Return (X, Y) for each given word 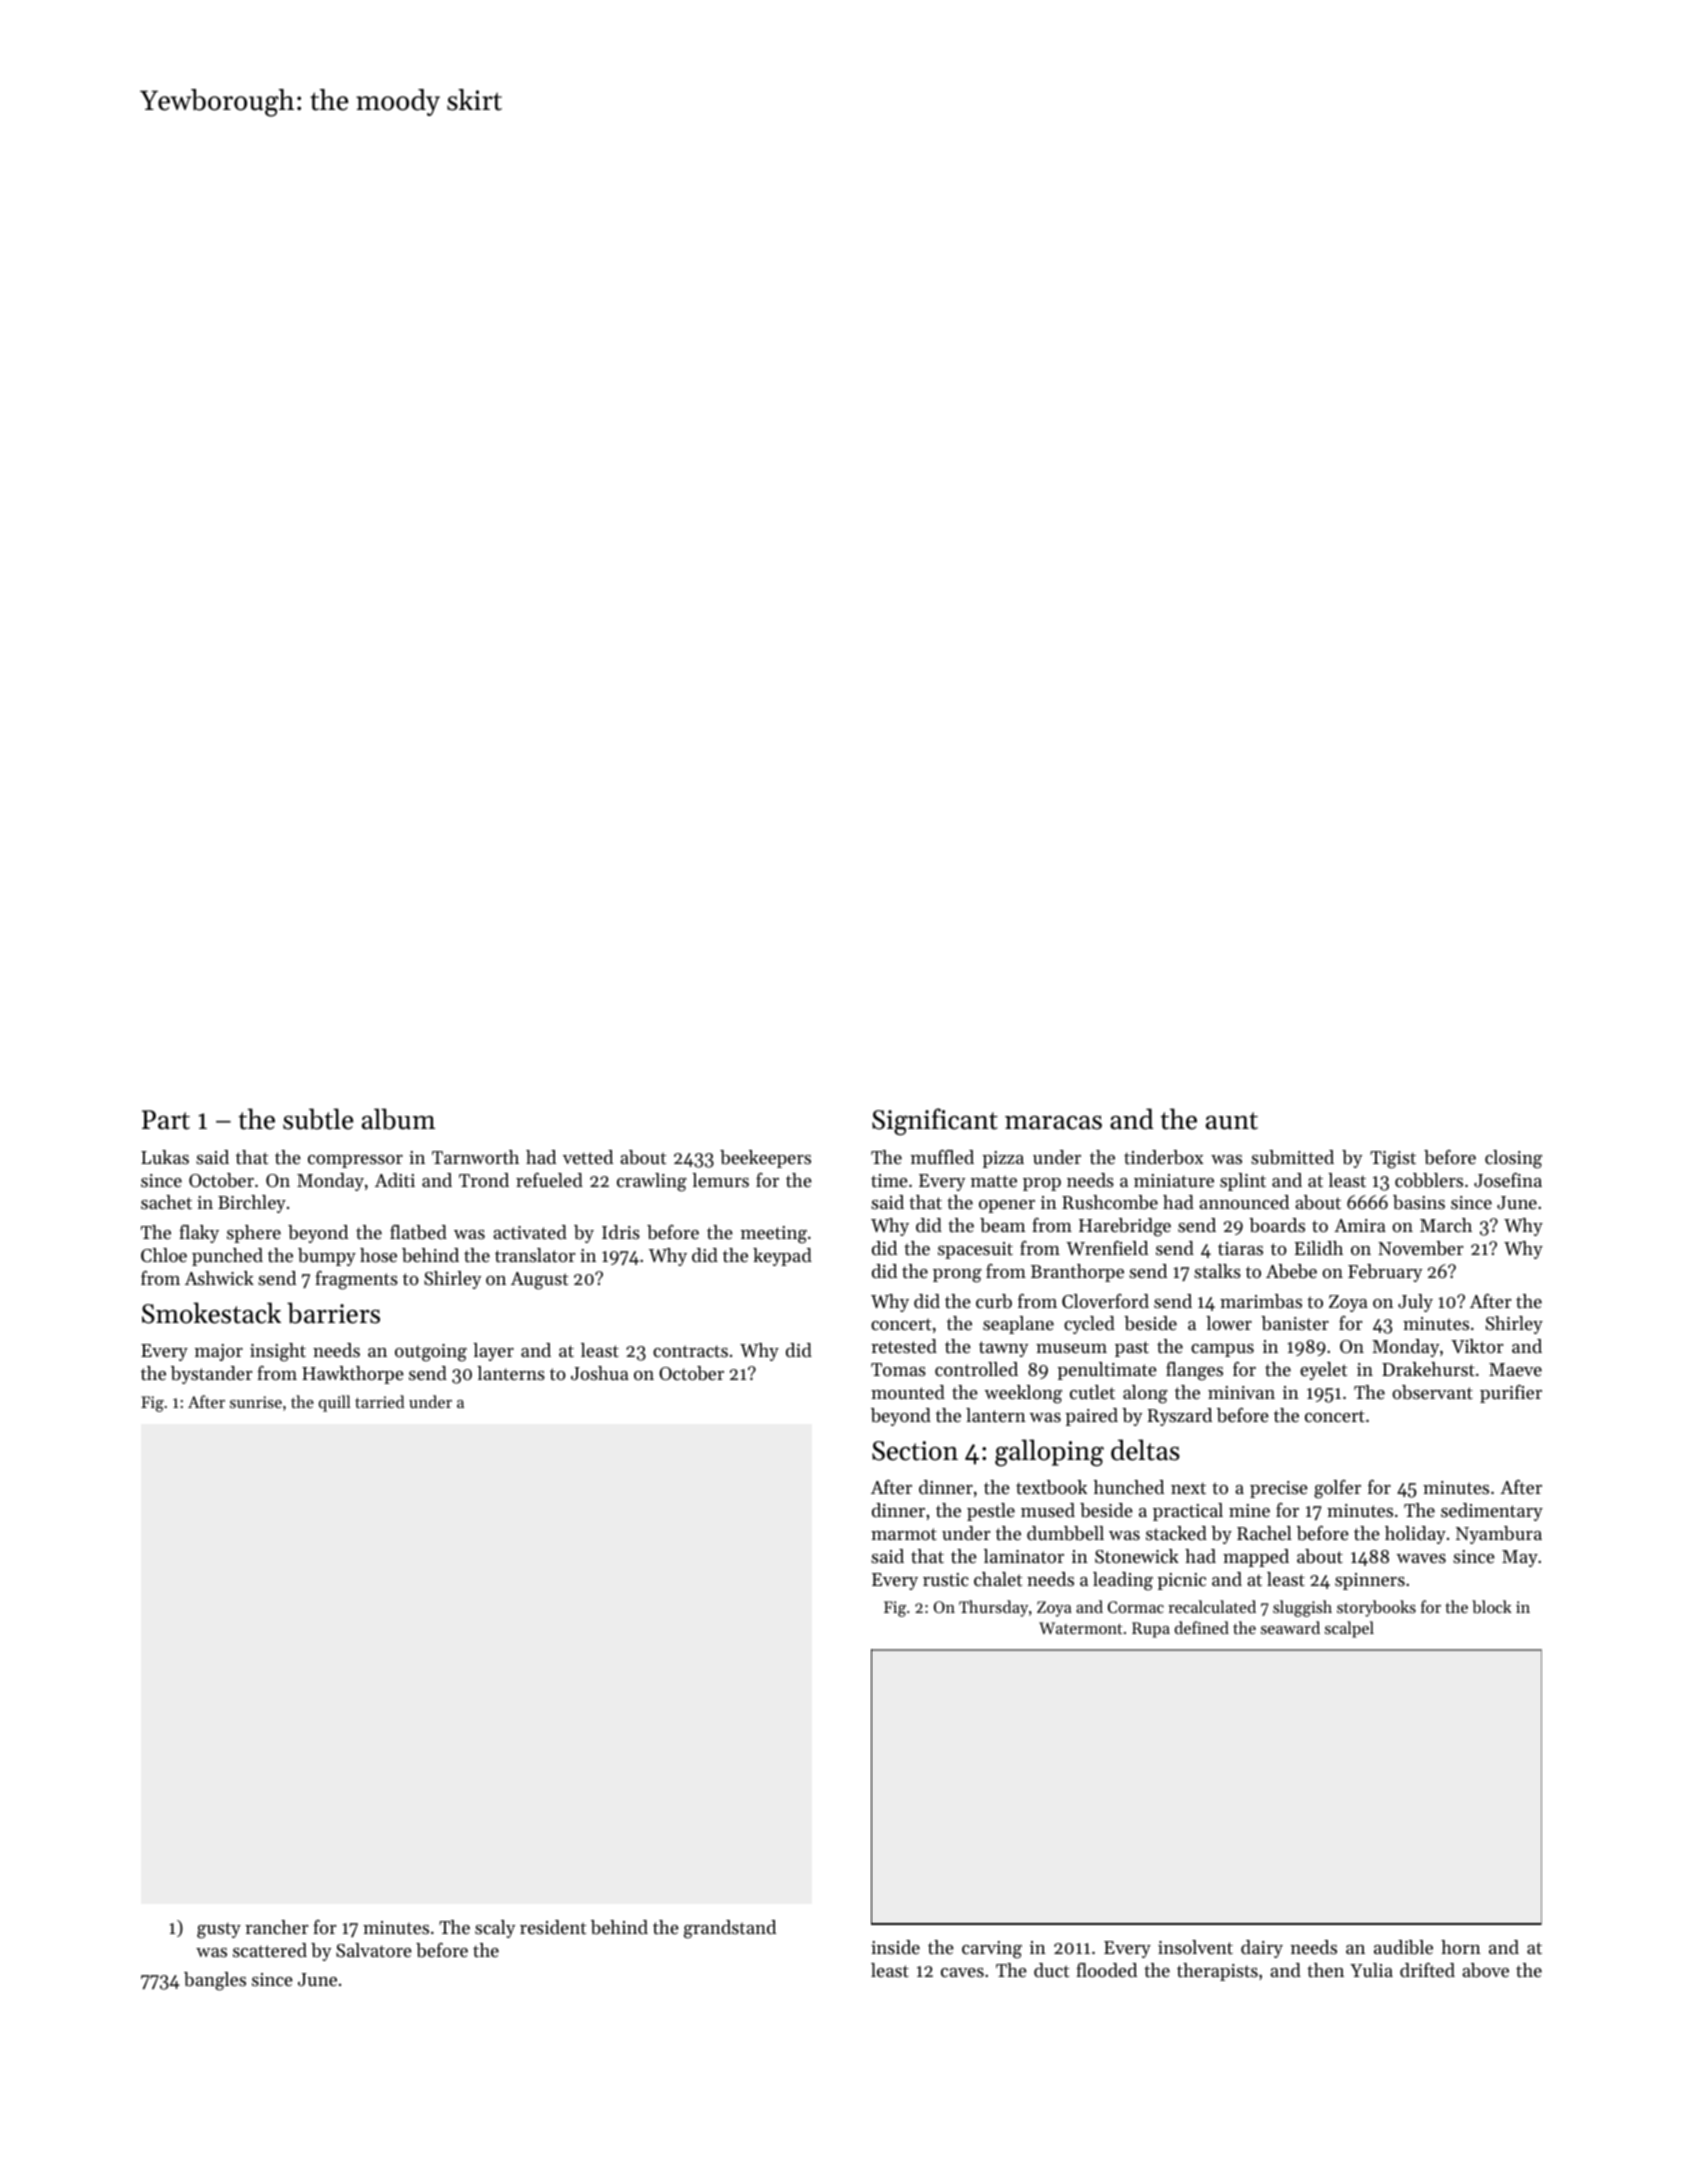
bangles (215, 1981)
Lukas (165, 1157)
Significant (935, 1121)
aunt (1232, 1121)
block (1492, 1606)
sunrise (256, 1402)
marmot (904, 1534)
